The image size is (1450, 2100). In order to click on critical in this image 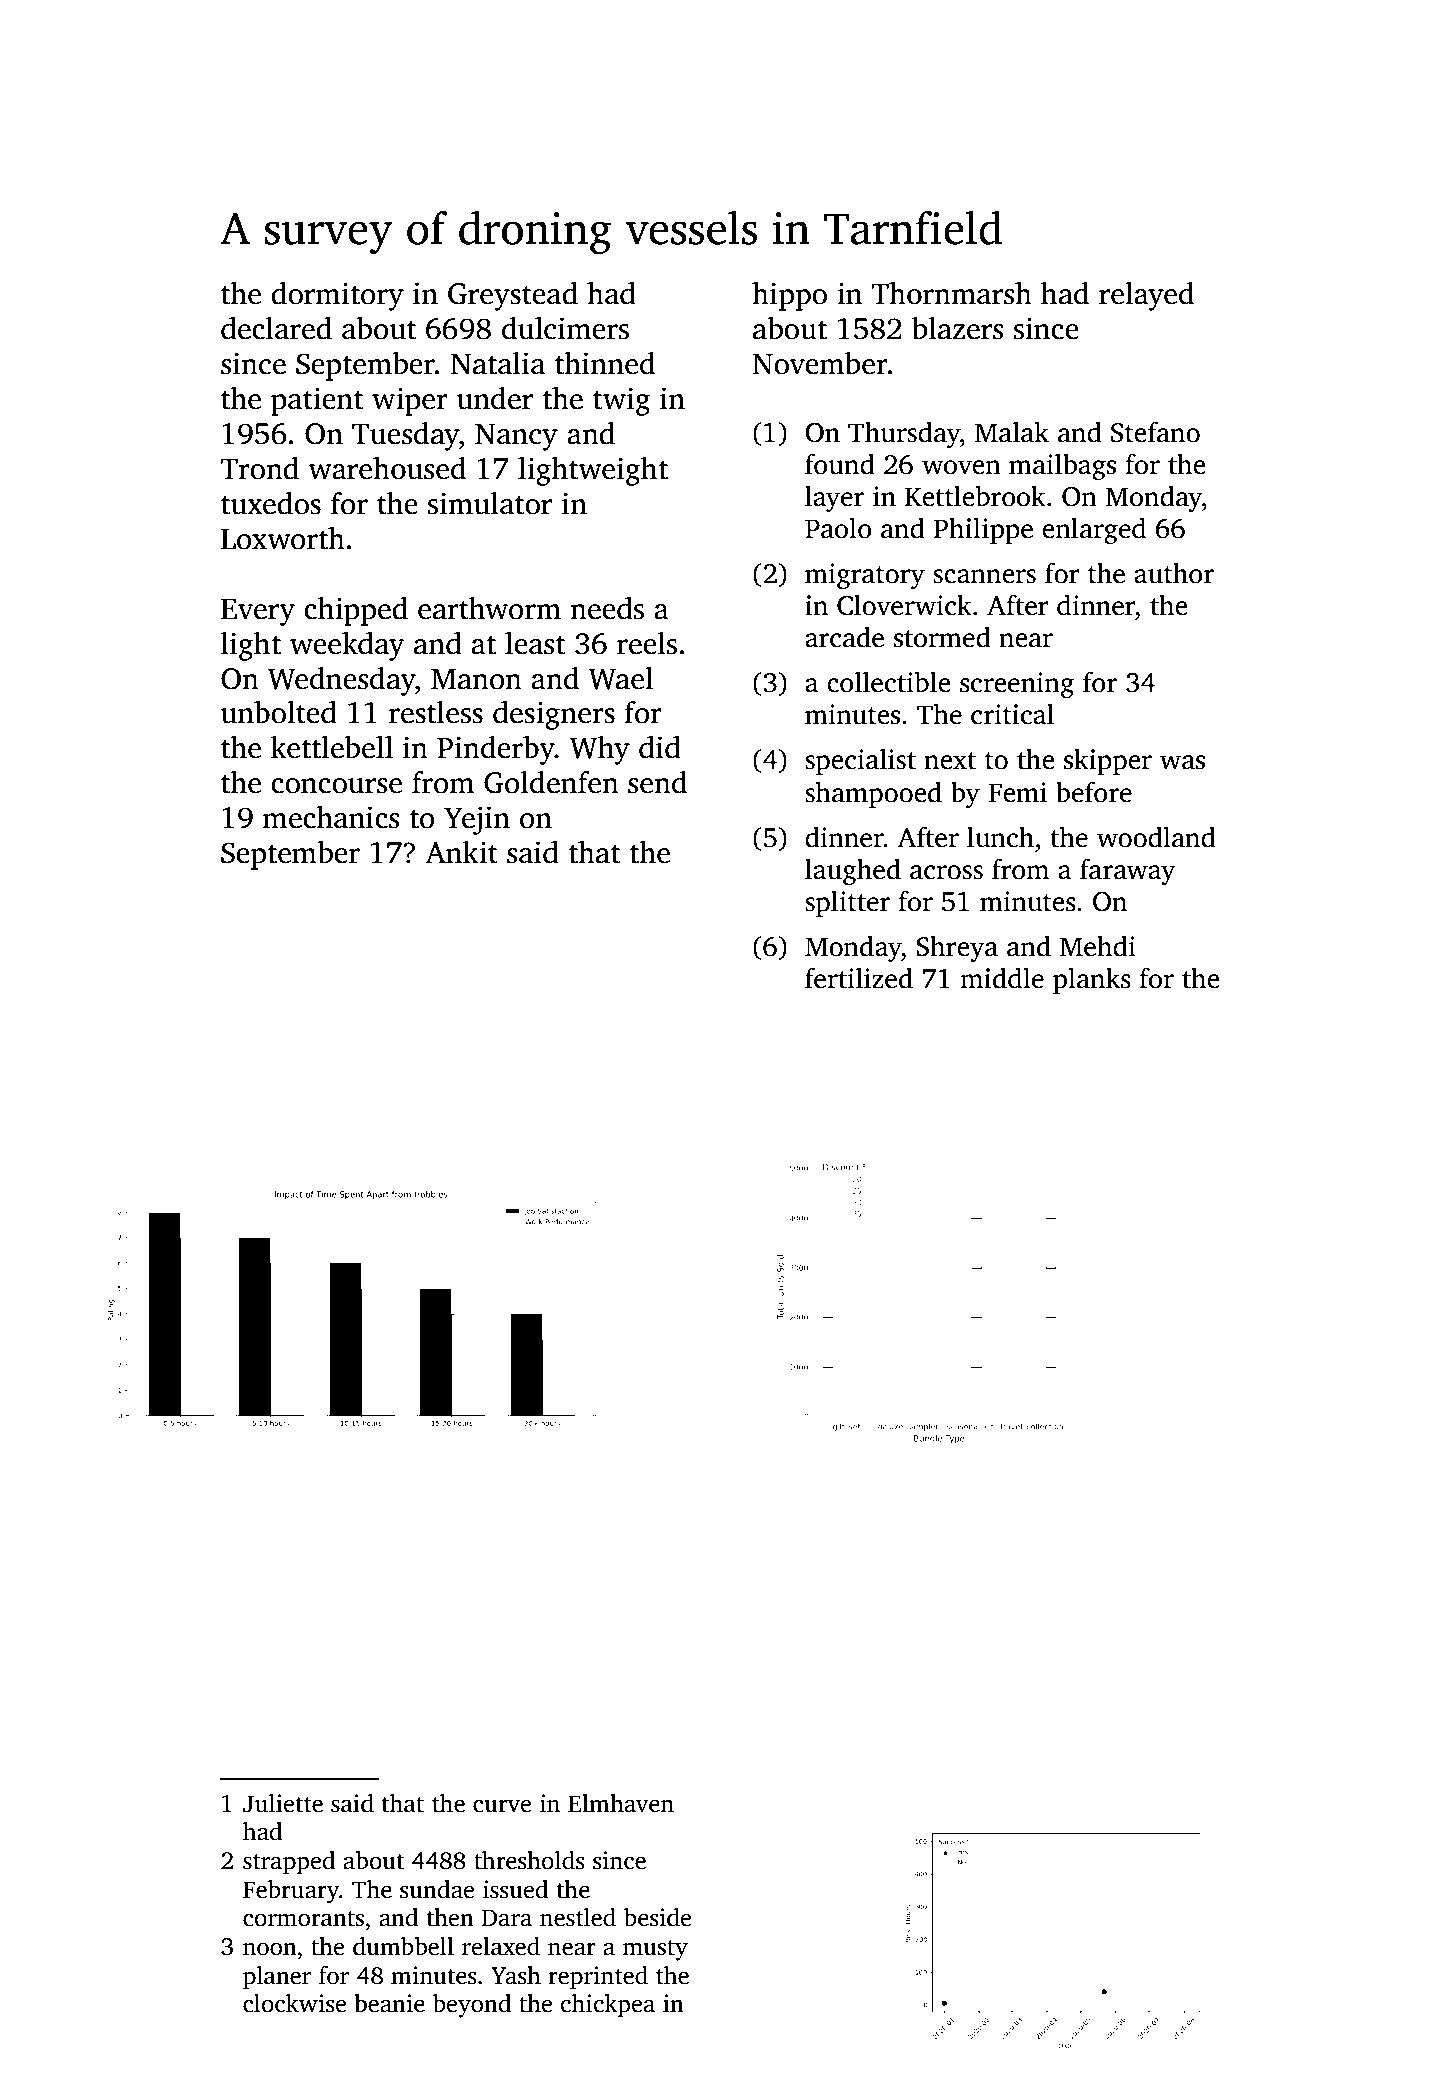, I will do `click(1012, 714)`.
